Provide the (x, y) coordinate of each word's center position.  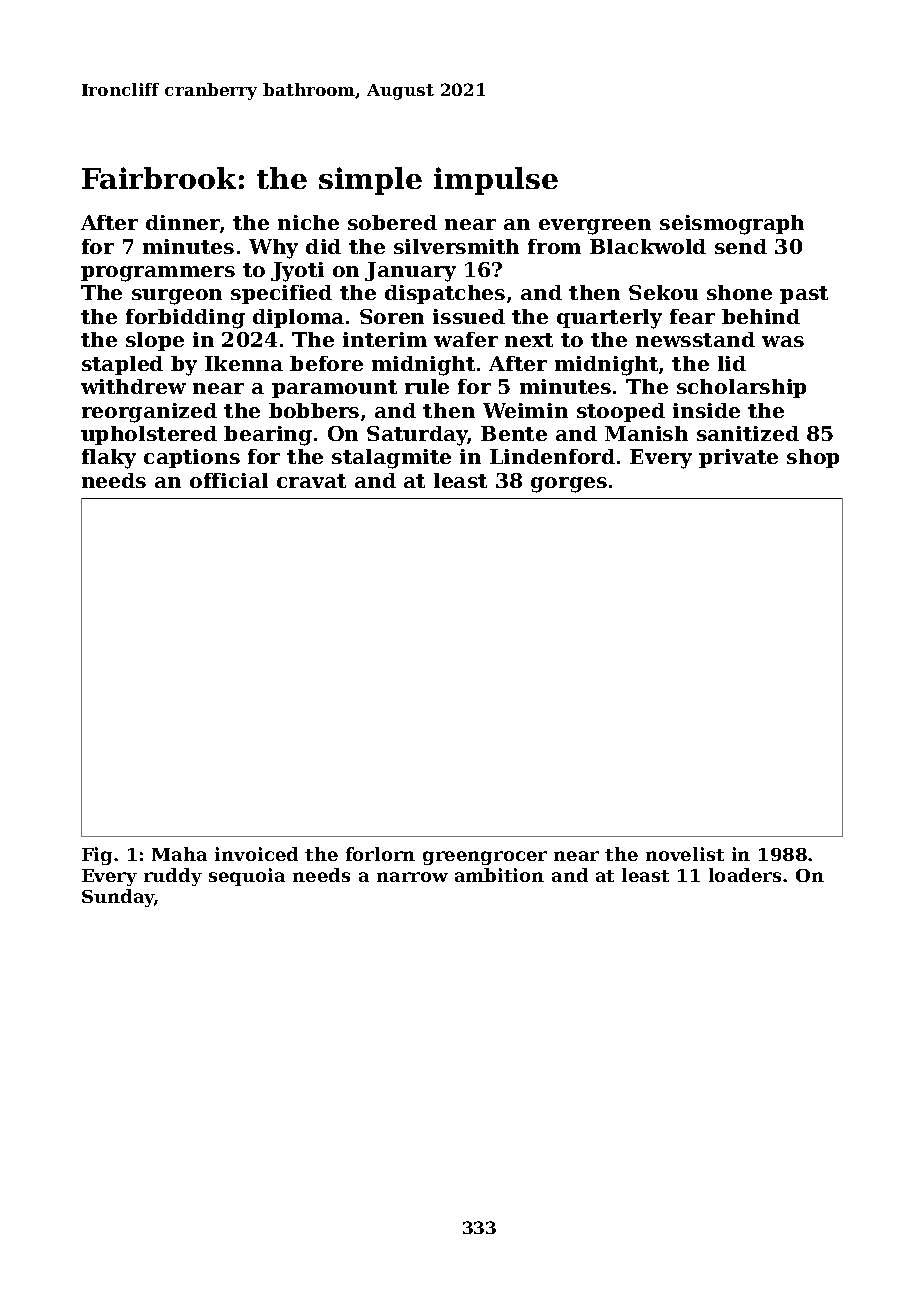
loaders (745, 875)
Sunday (118, 898)
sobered (392, 222)
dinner (183, 222)
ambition (499, 875)
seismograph (732, 225)
